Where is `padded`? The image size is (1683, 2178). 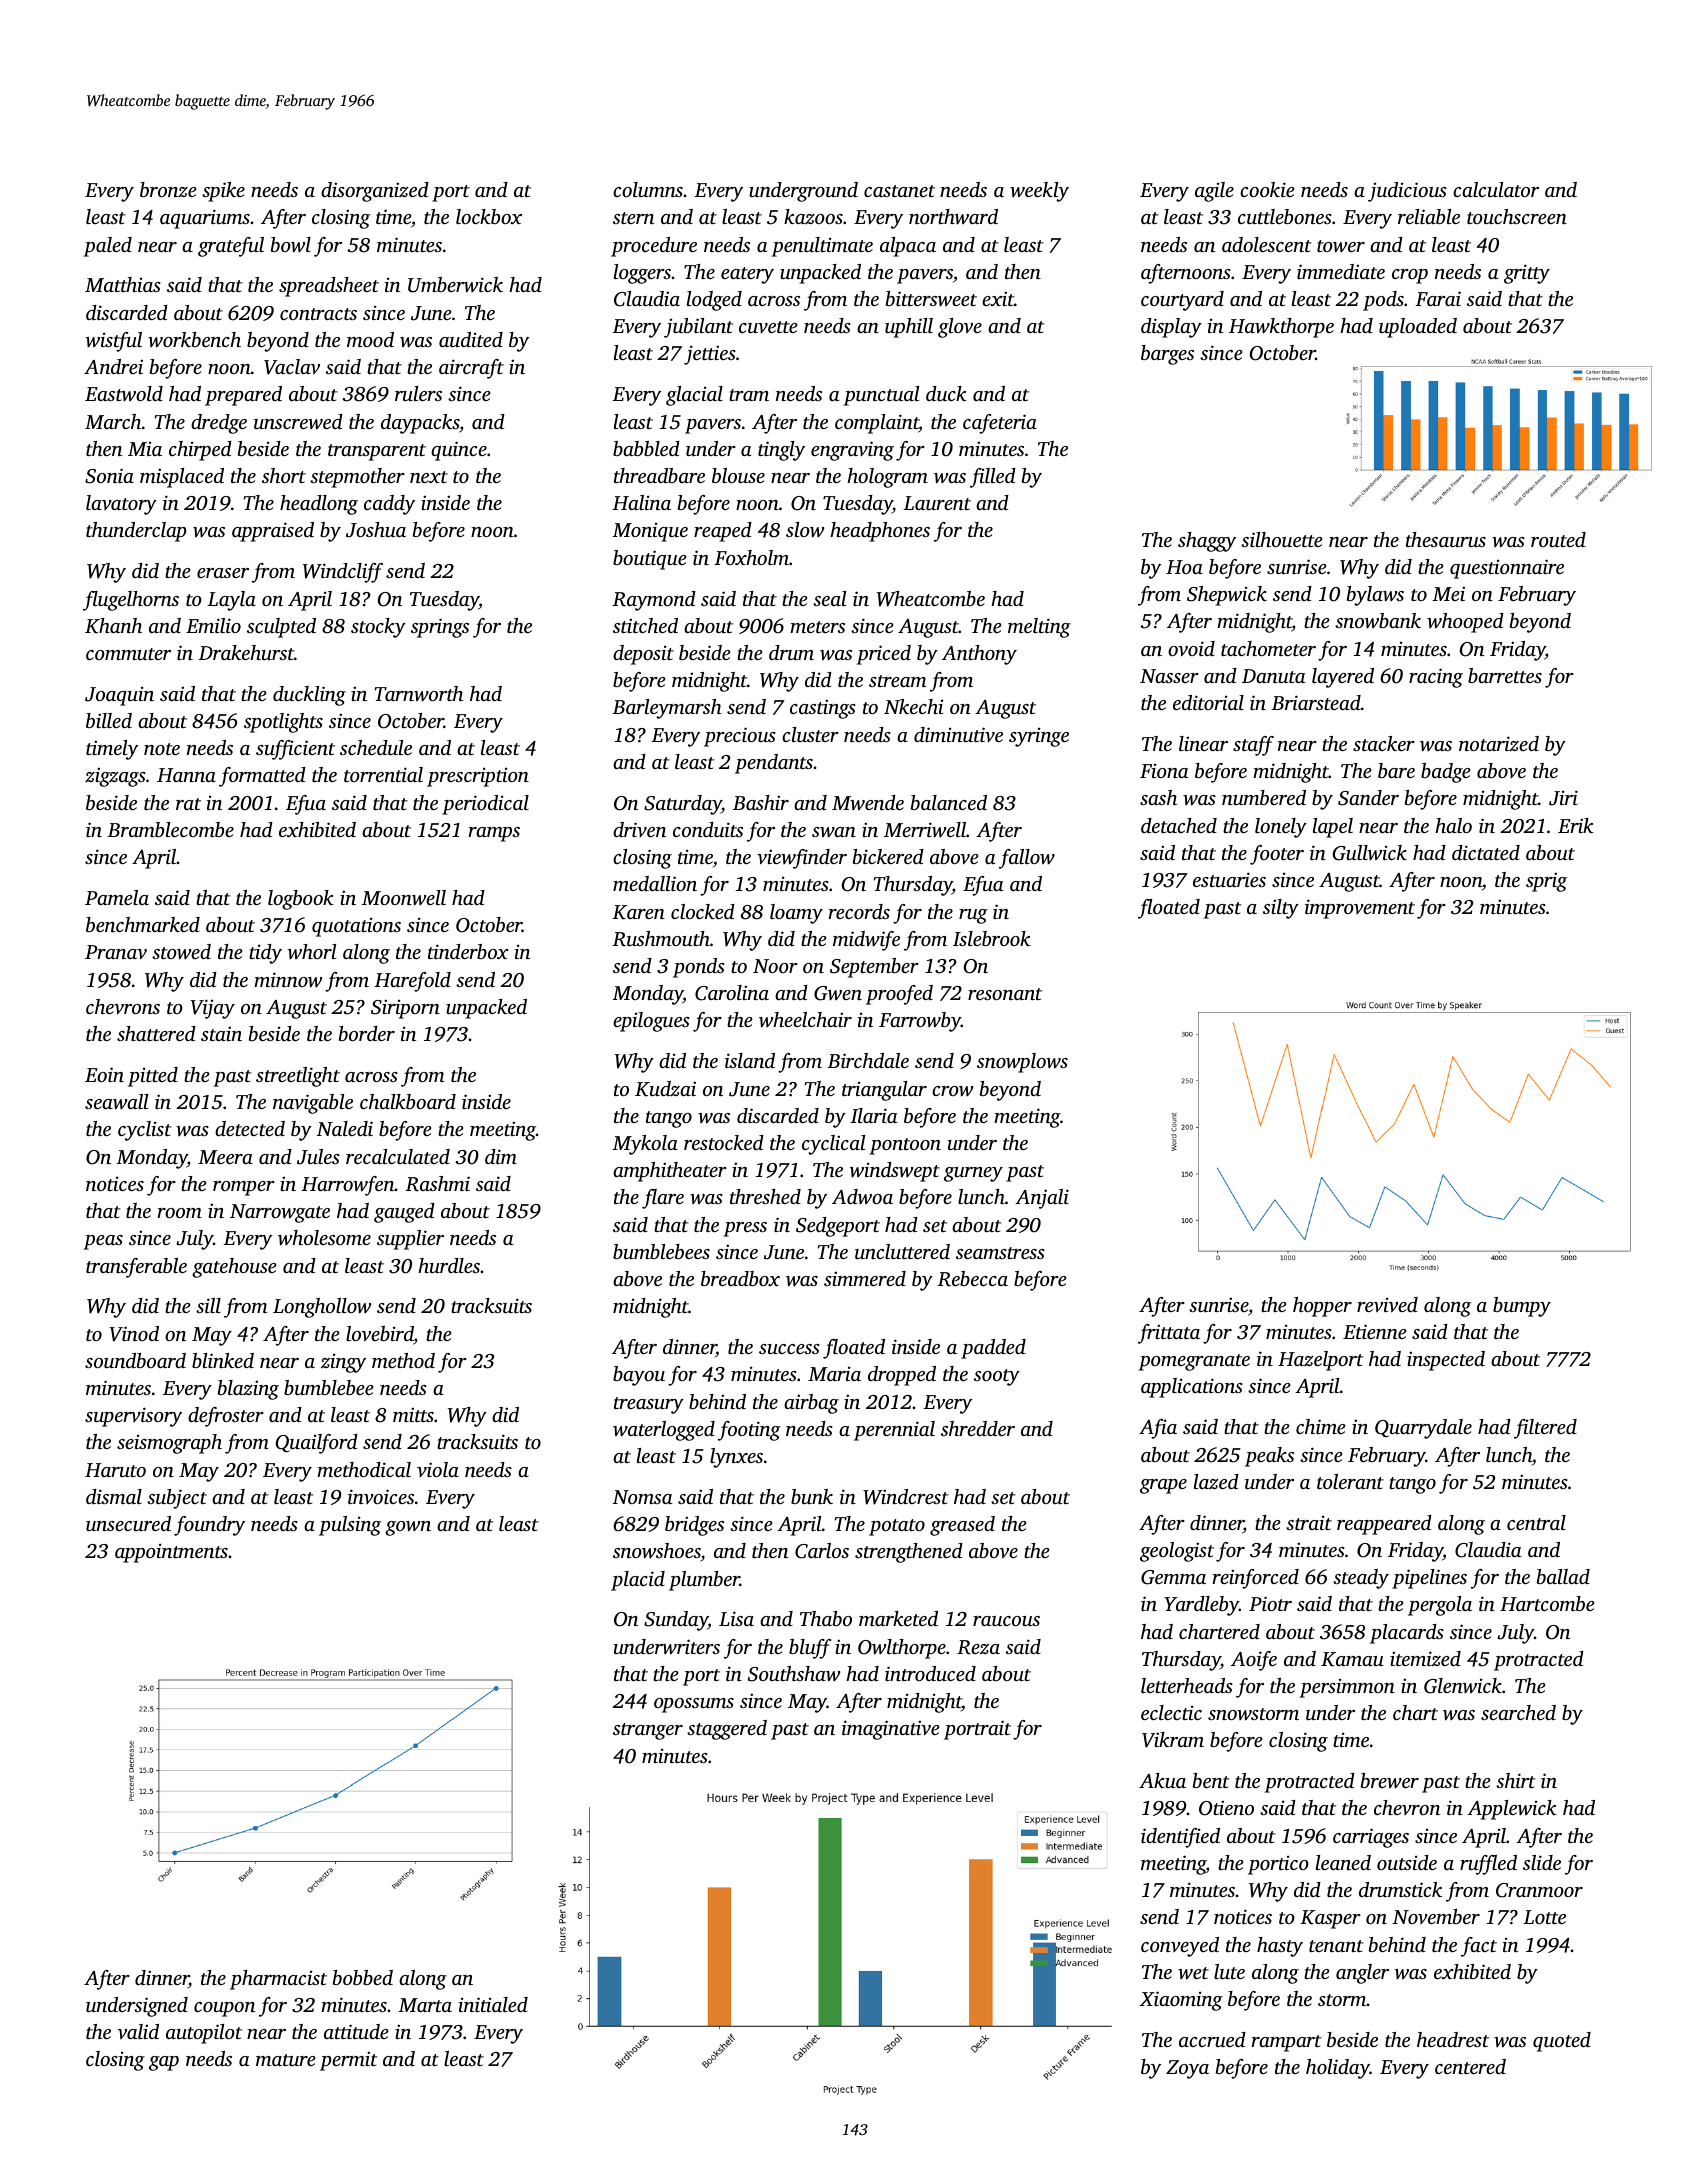 padded is located at coordinates (993, 1349).
